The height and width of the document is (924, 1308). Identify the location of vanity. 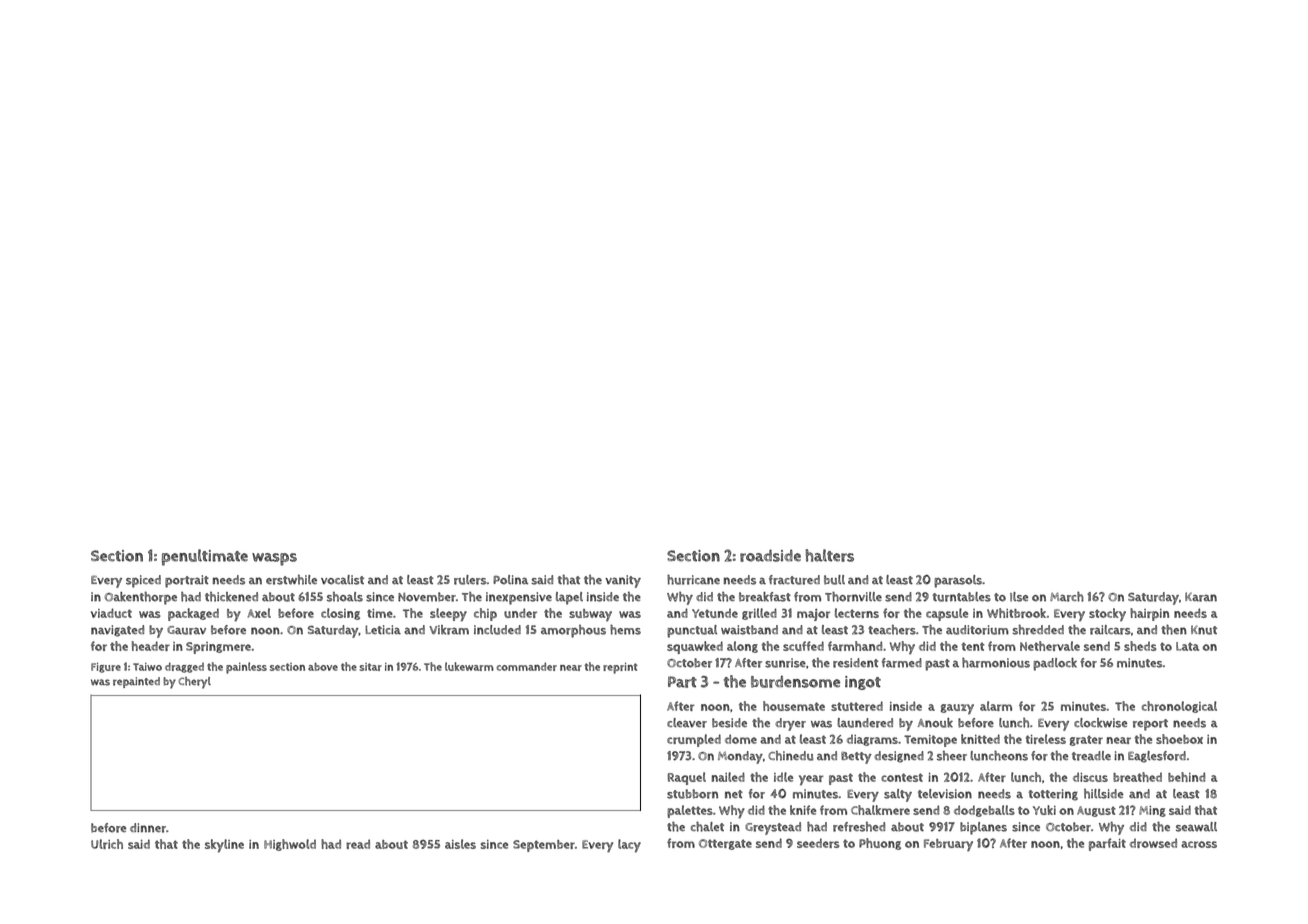
(623, 581).
